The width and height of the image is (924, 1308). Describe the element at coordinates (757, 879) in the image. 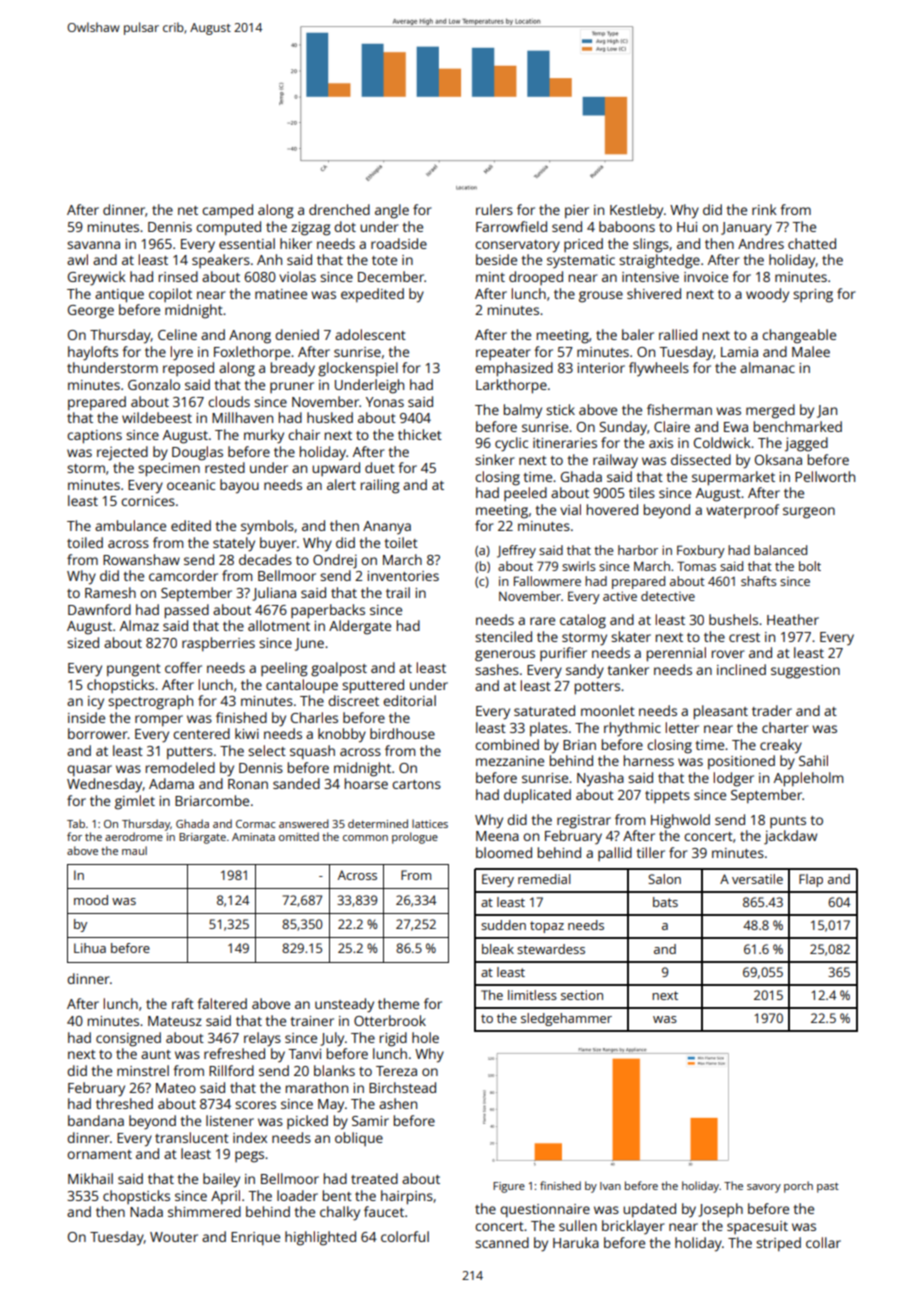

I see `versatile` at that location.
